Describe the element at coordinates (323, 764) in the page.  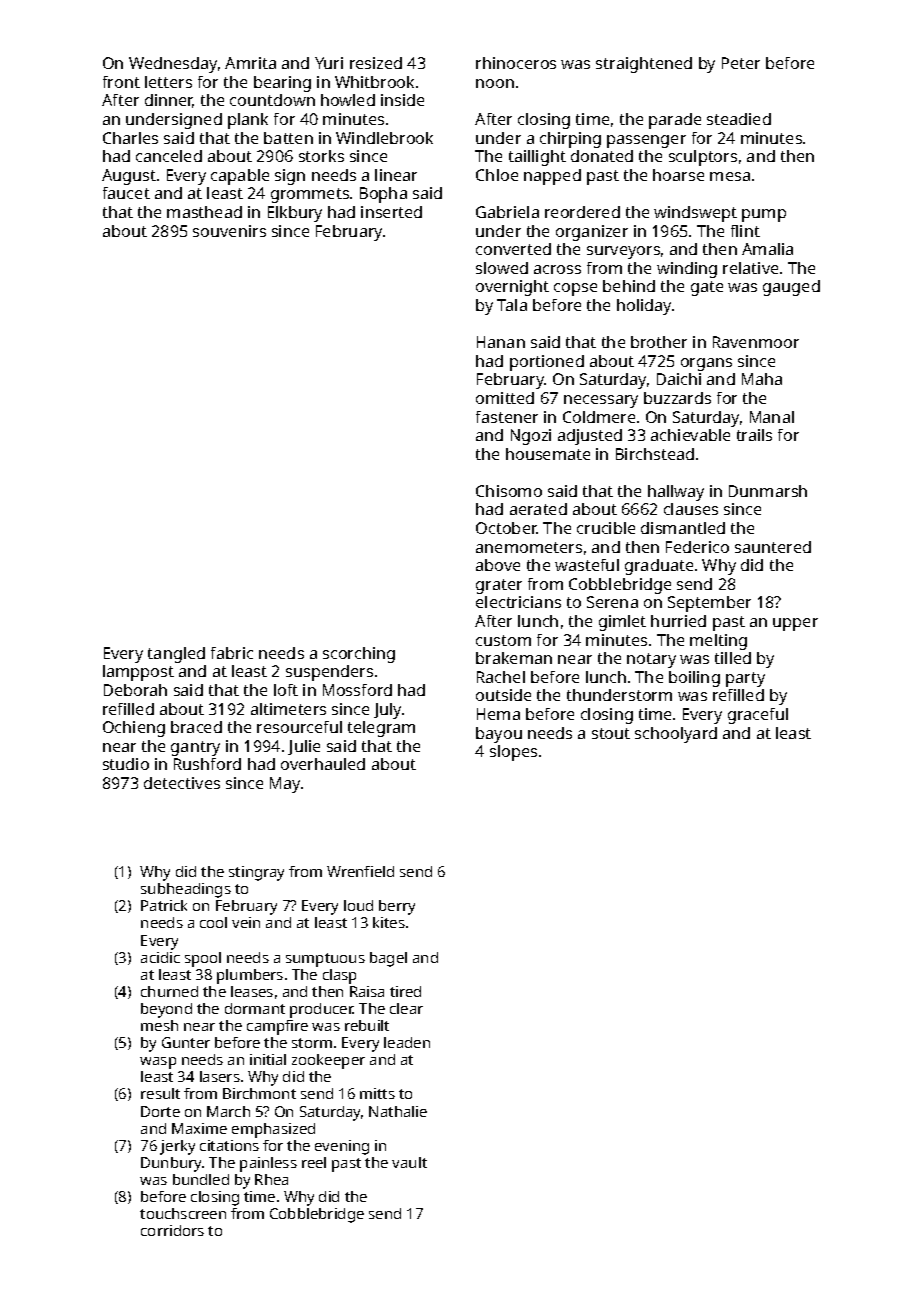
I see `overhauled` at that location.
